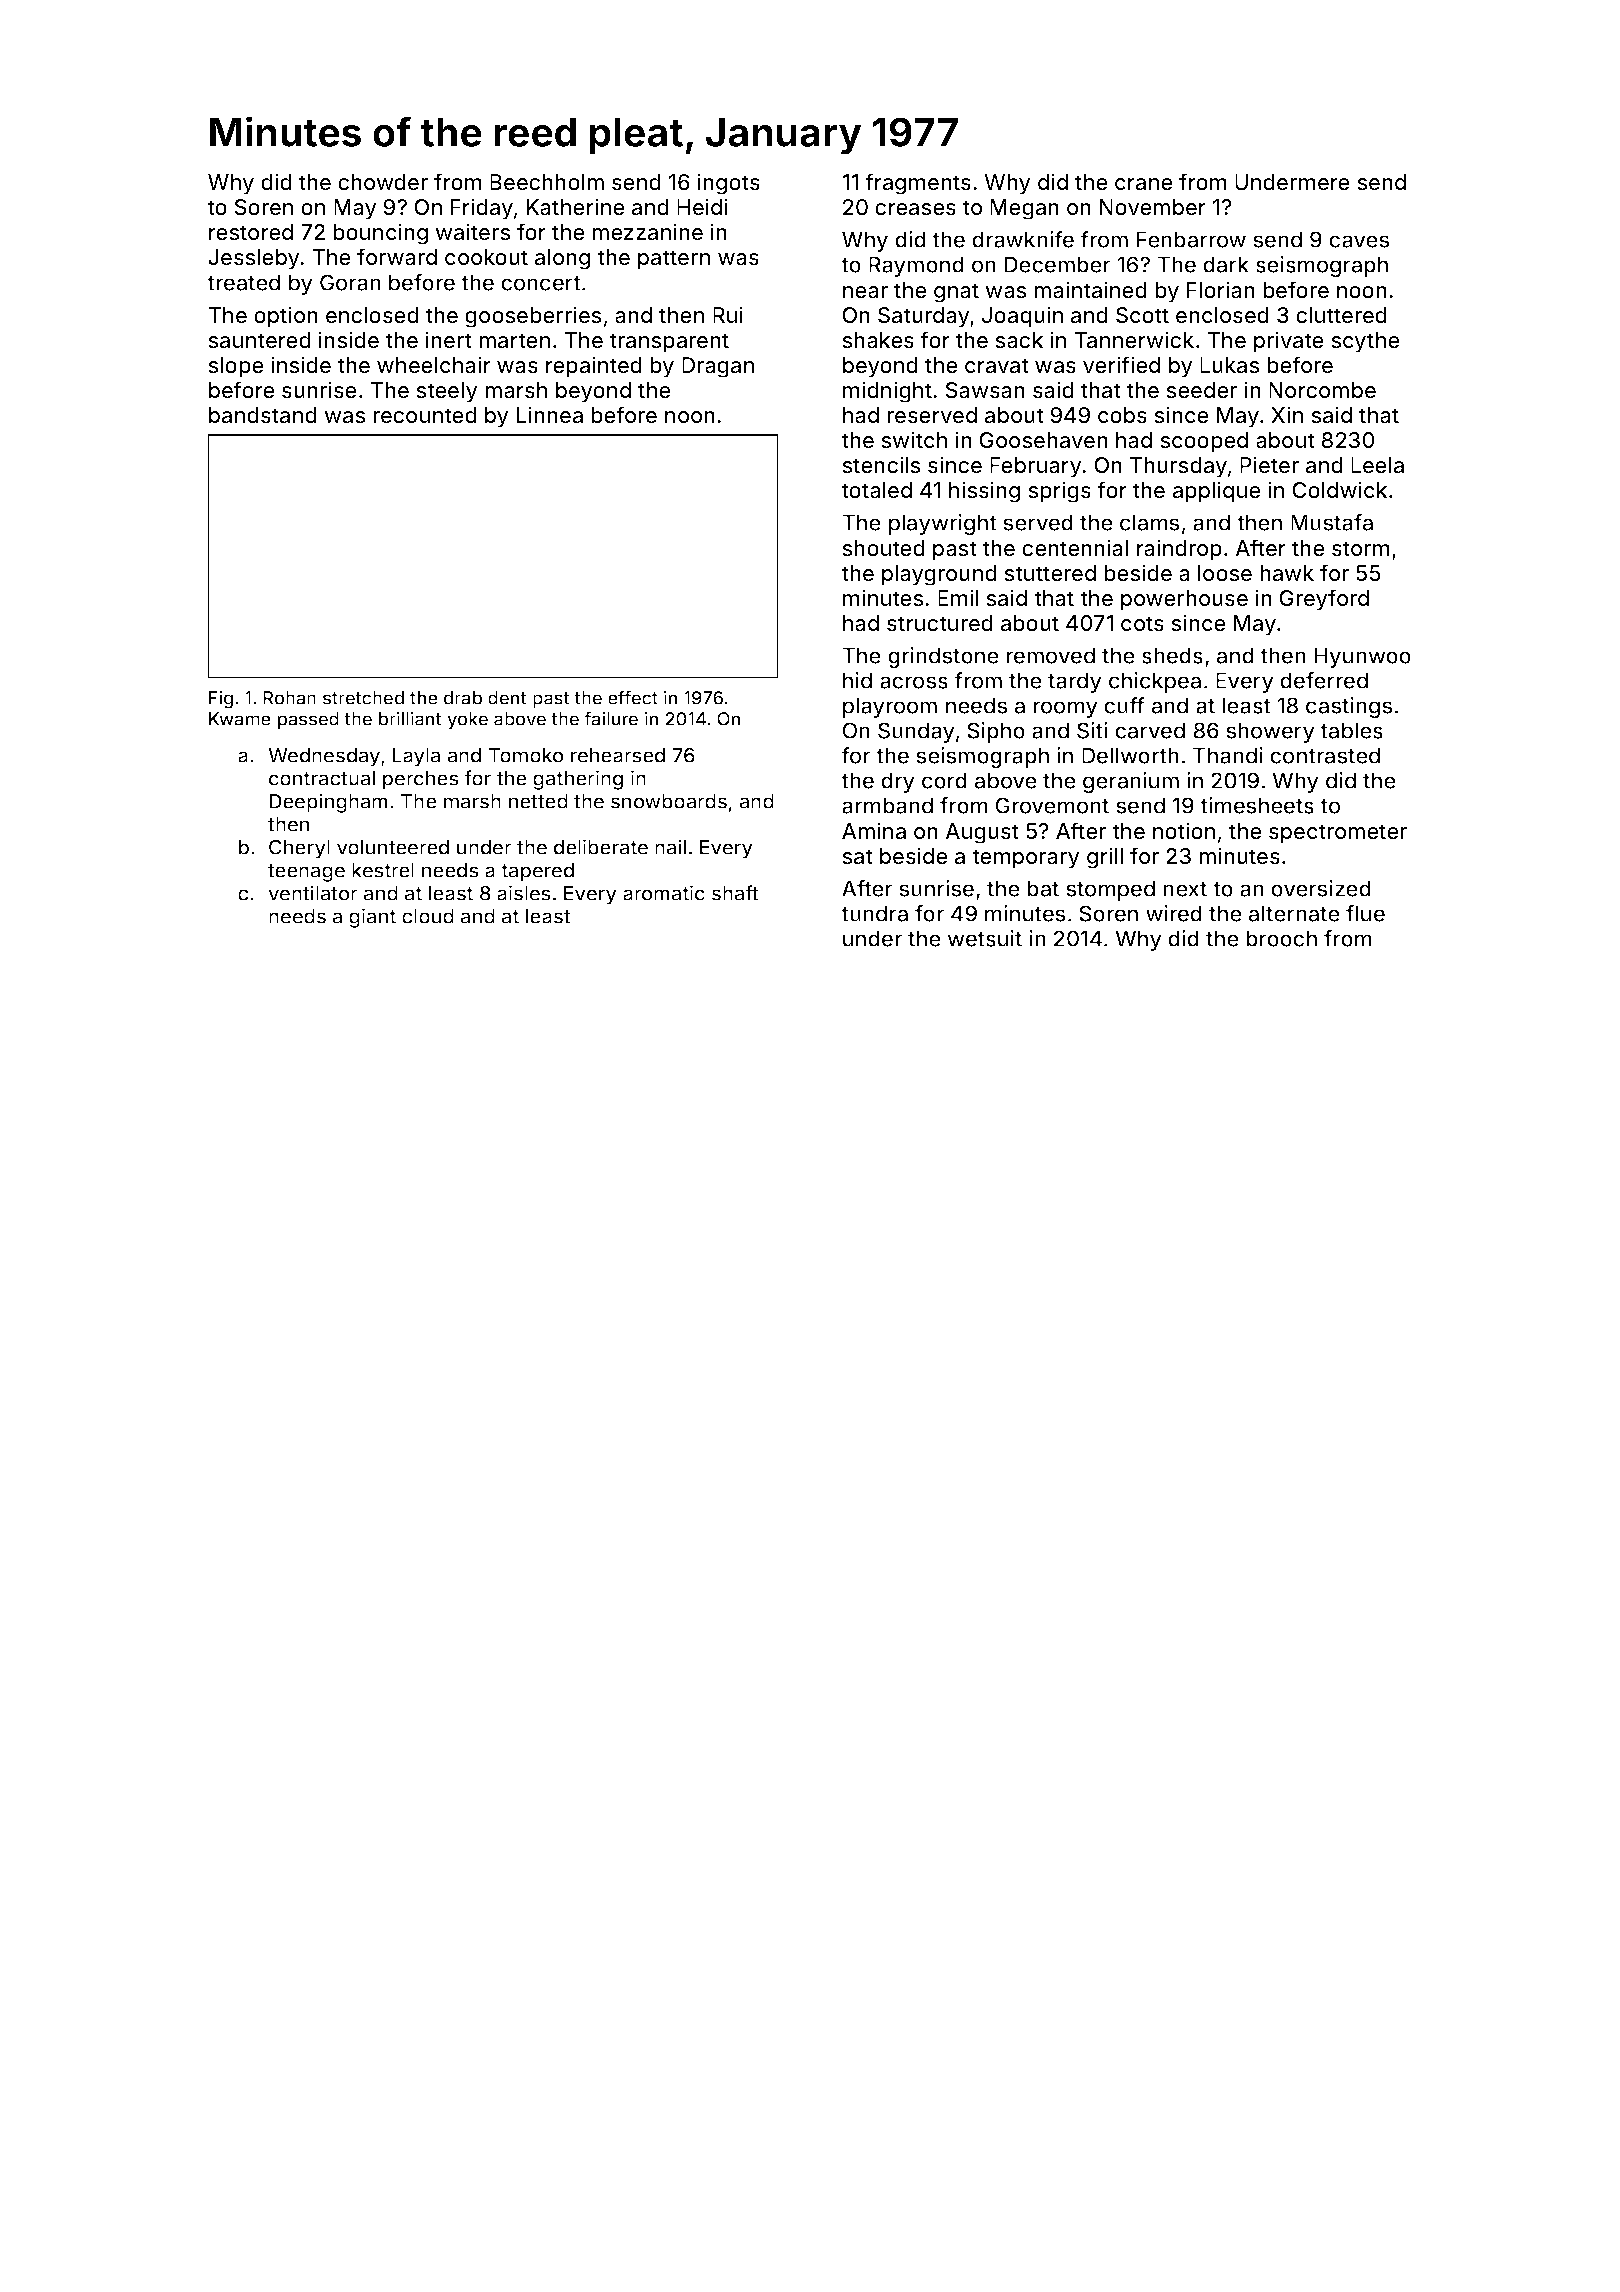  What do you see at coordinates (728, 314) in the screenshot?
I see `Rui` at bounding box center [728, 314].
